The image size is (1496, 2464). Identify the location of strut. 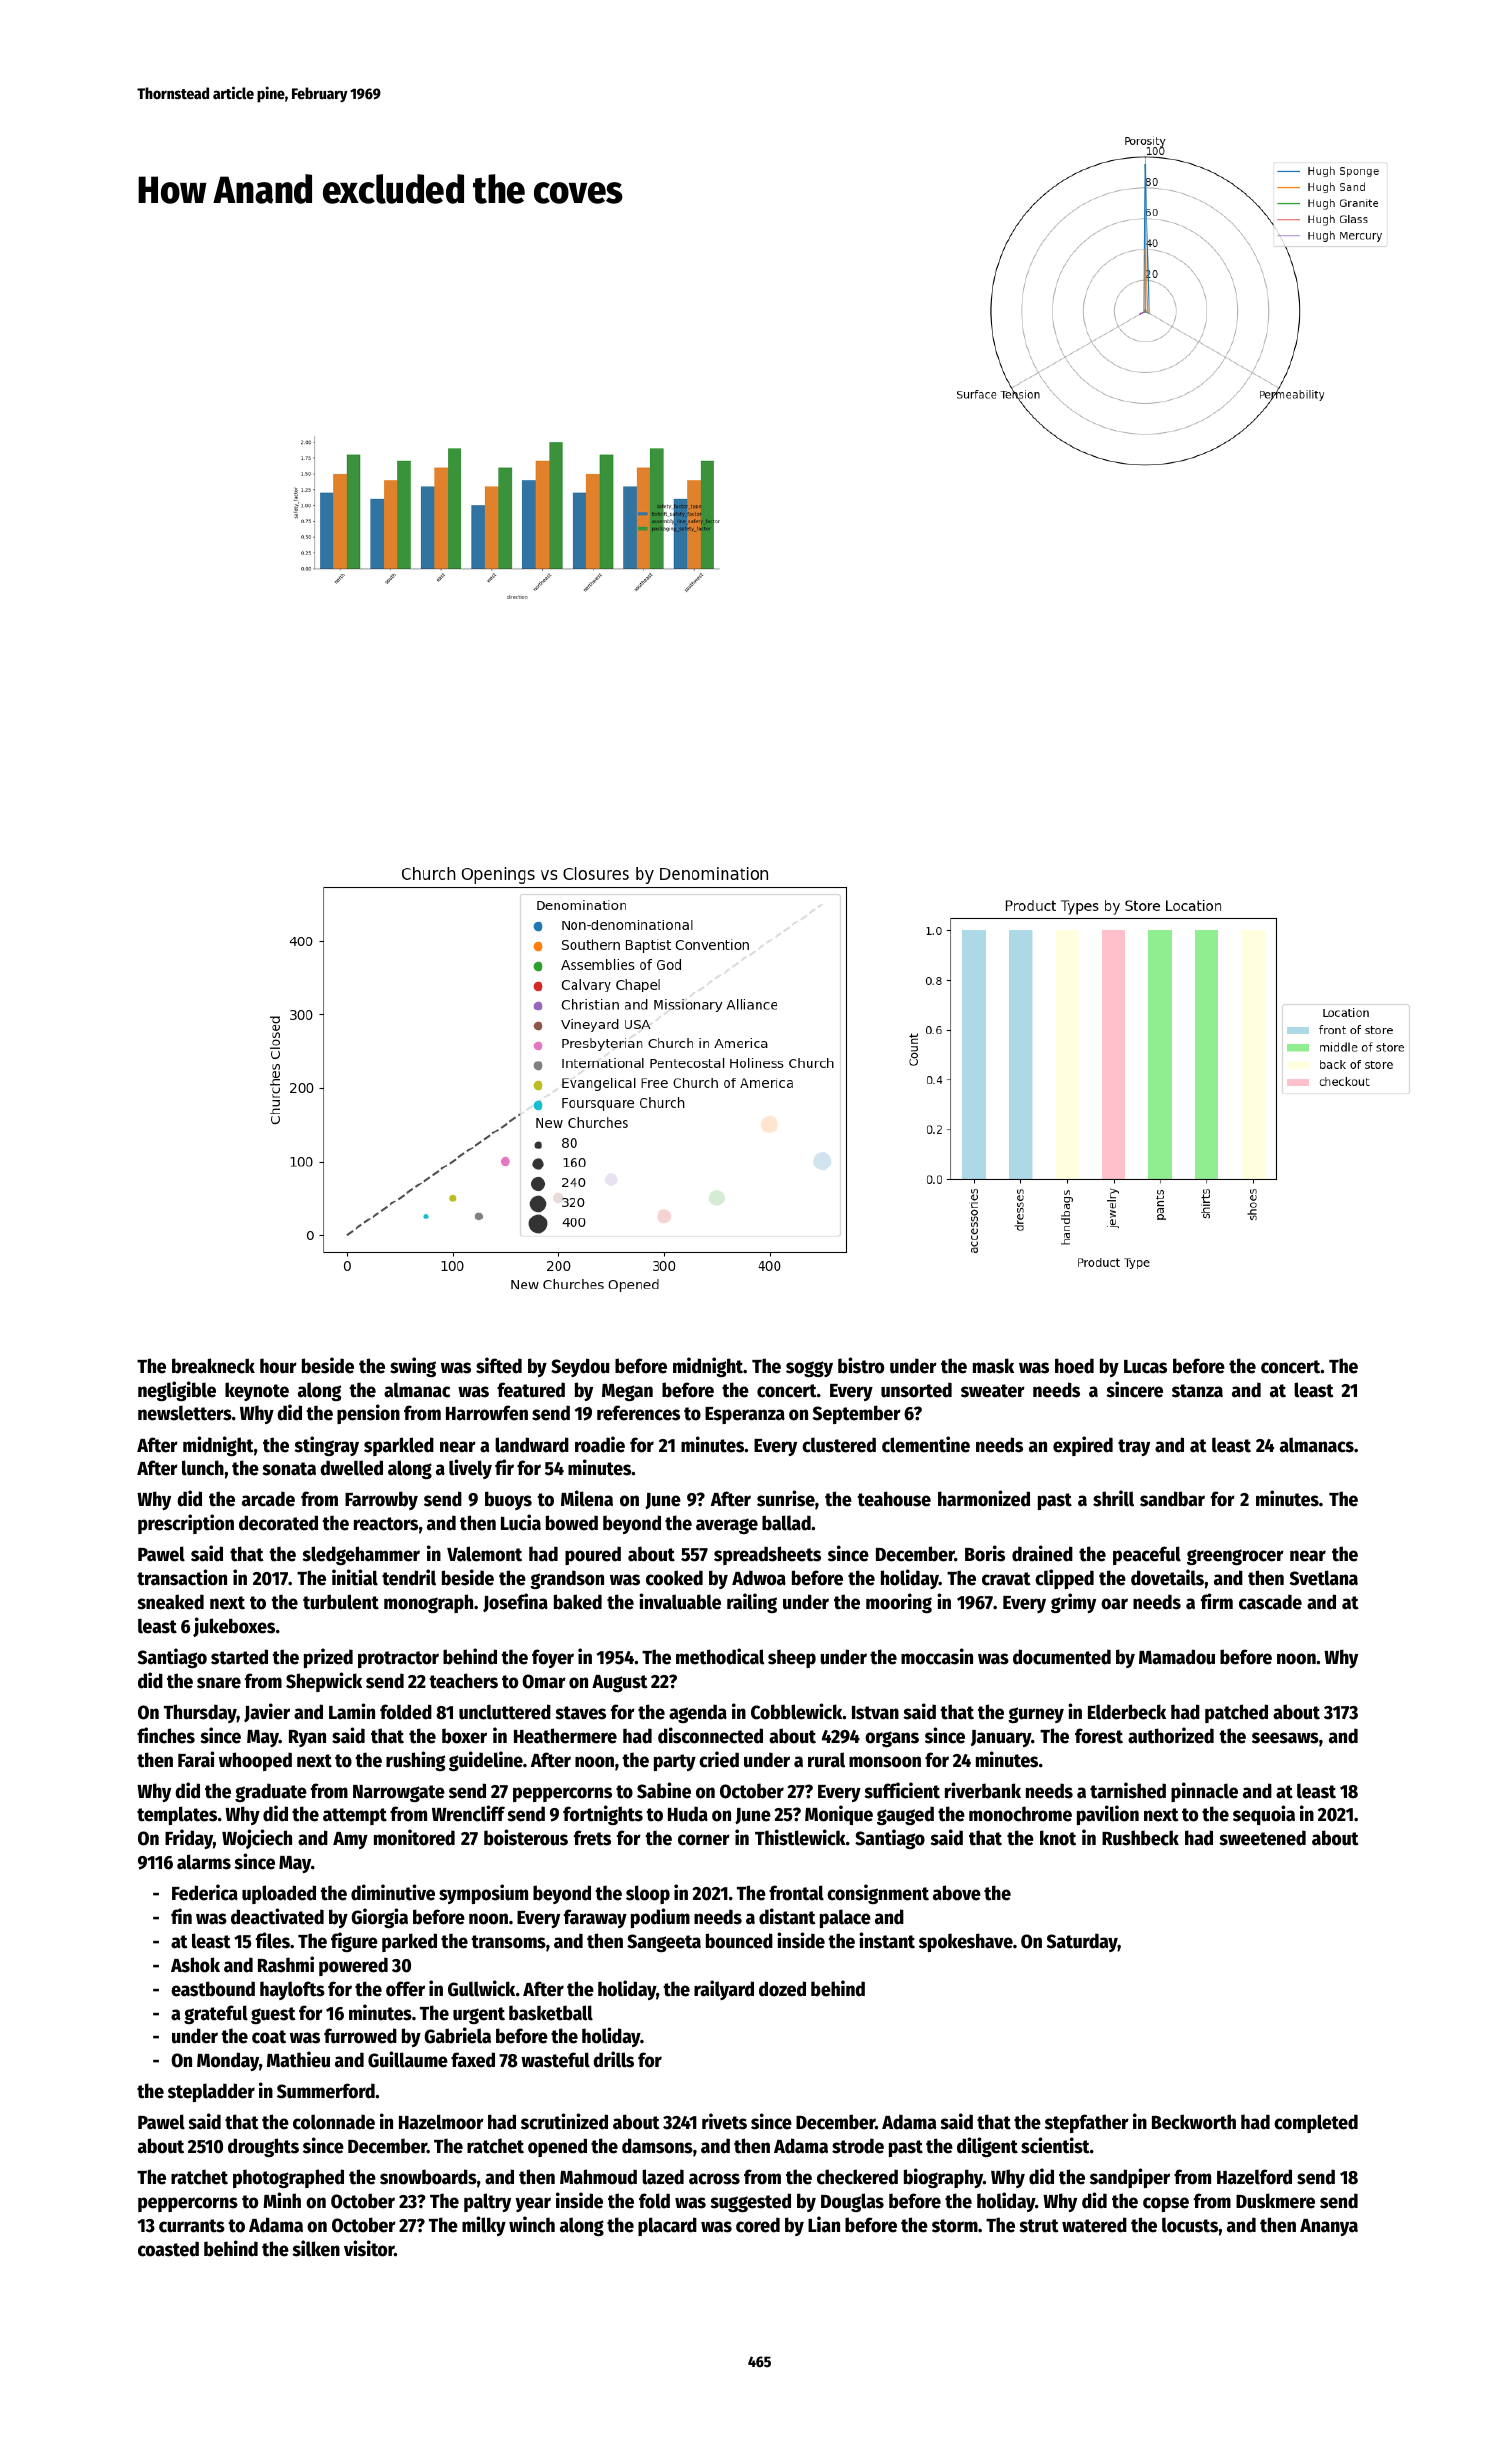
(1039, 2226).
